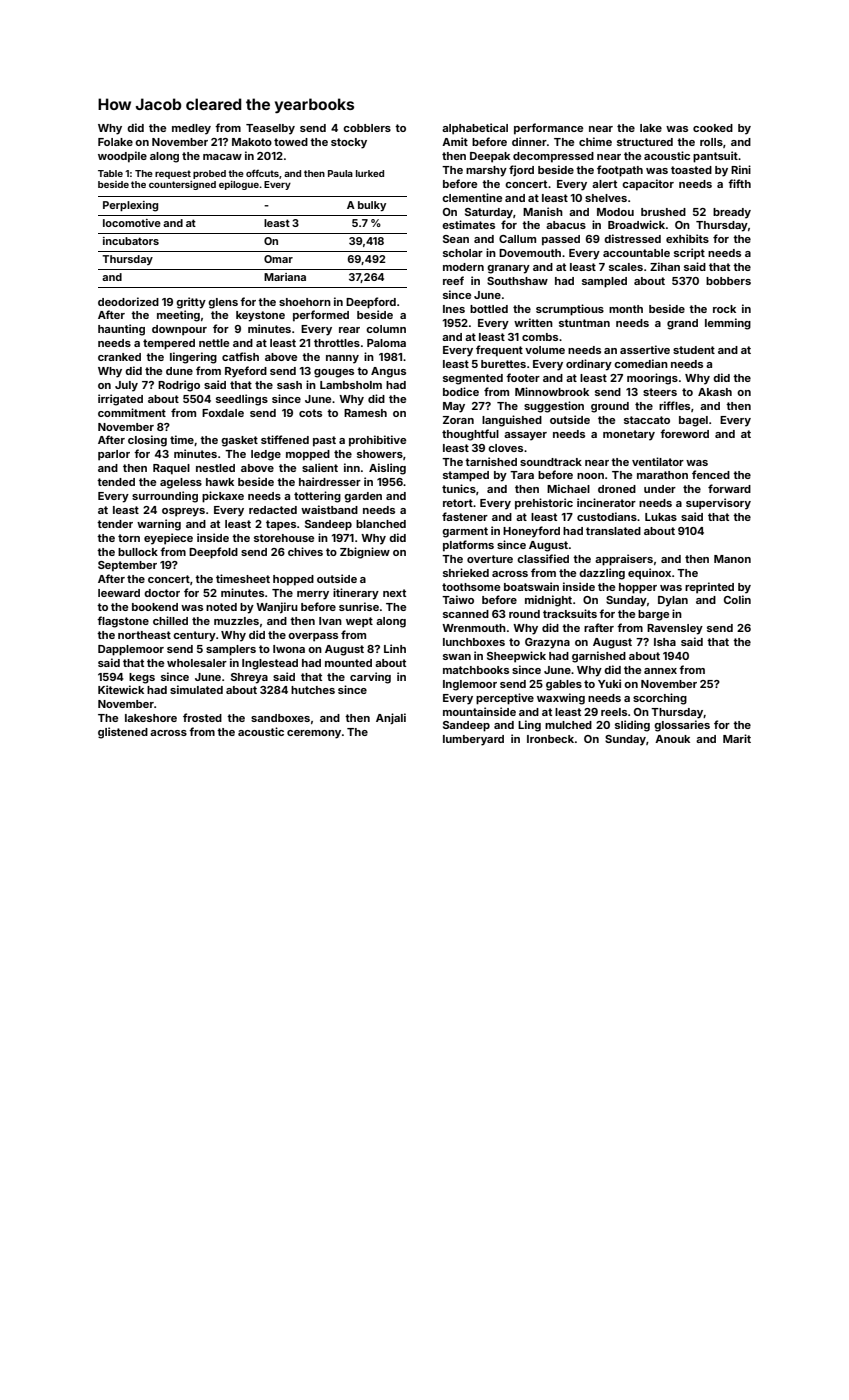 This document has width=849, height=1400. What do you see at coordinates (330, 621) in the document?
I see `Ivan` at bounding box center [330, 621].
